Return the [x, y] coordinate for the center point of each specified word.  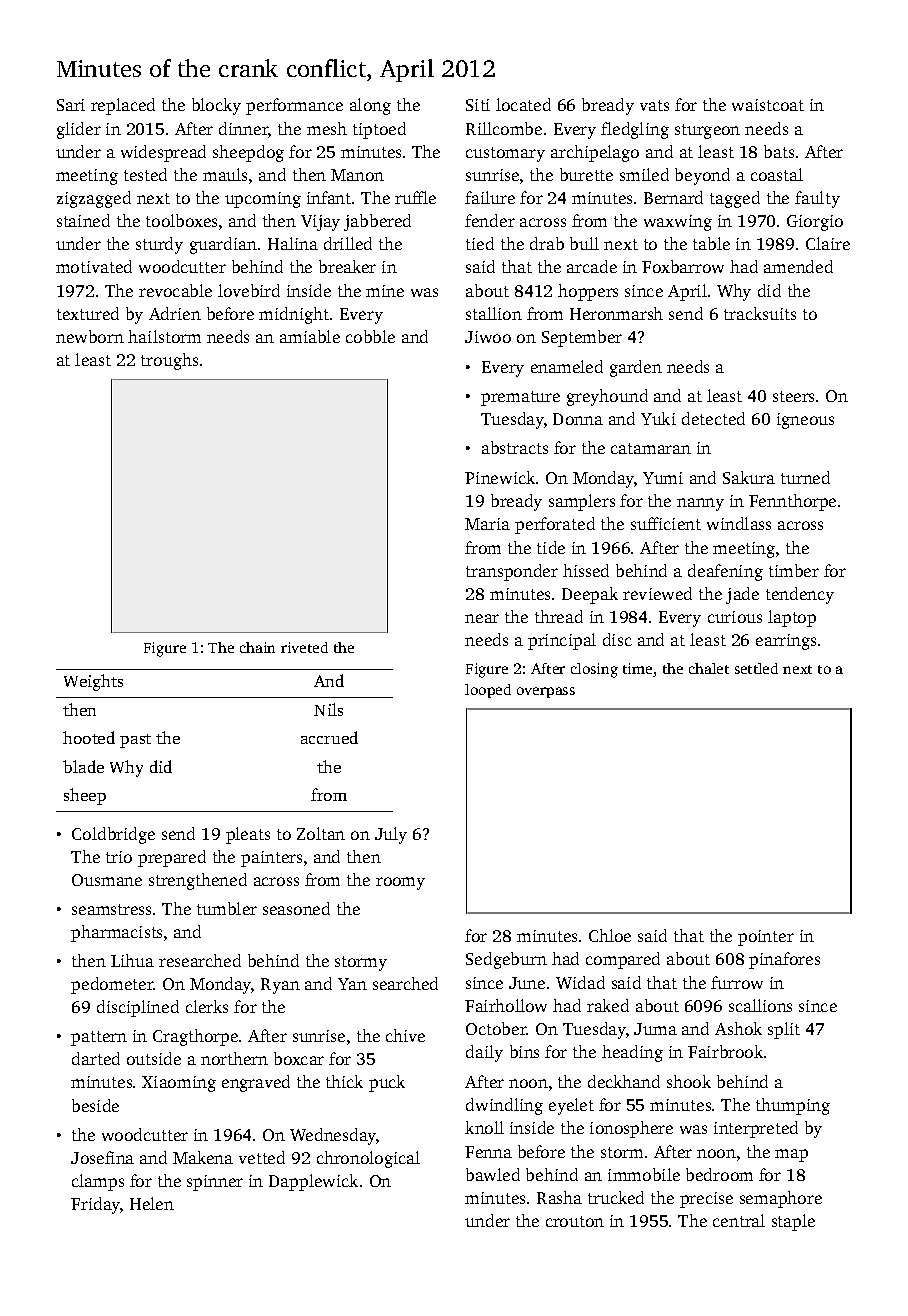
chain [257, 647]
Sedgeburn [506, 960]
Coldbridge [113, 835]
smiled [644, 174]
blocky [216, 106]
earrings [786, 642]
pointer [766, 938]
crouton [575, 1221]
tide [551, 547]
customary [505, 154]
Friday [95, 1205]
